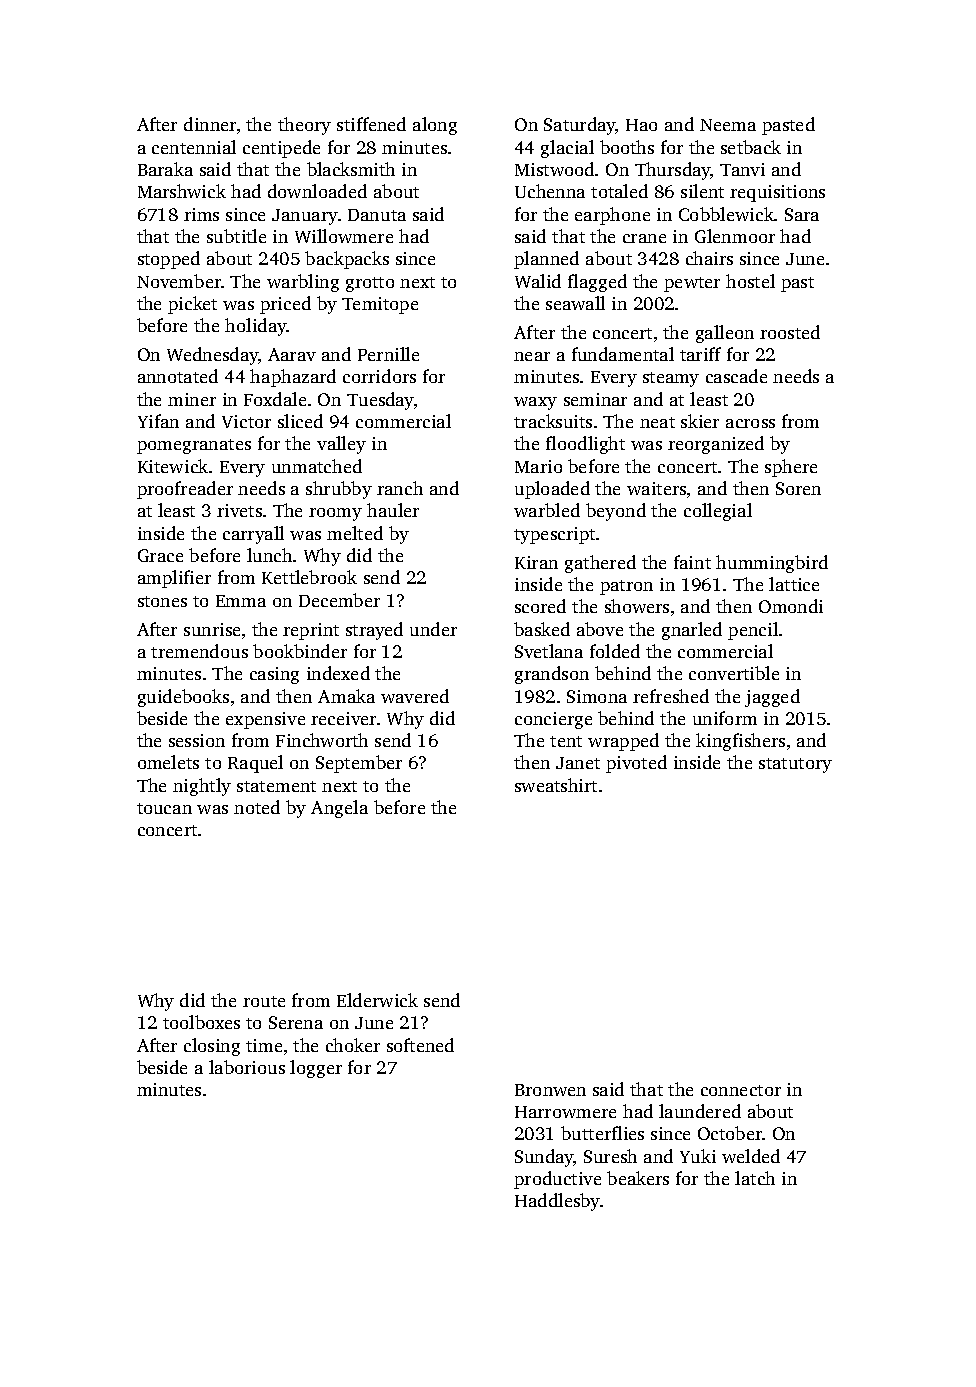 This screenshot has height=1387, width=976. What do you see at coordinates (741, 1090) in the screenshot?
I see `connector` at bounding box center [741, 1090].
